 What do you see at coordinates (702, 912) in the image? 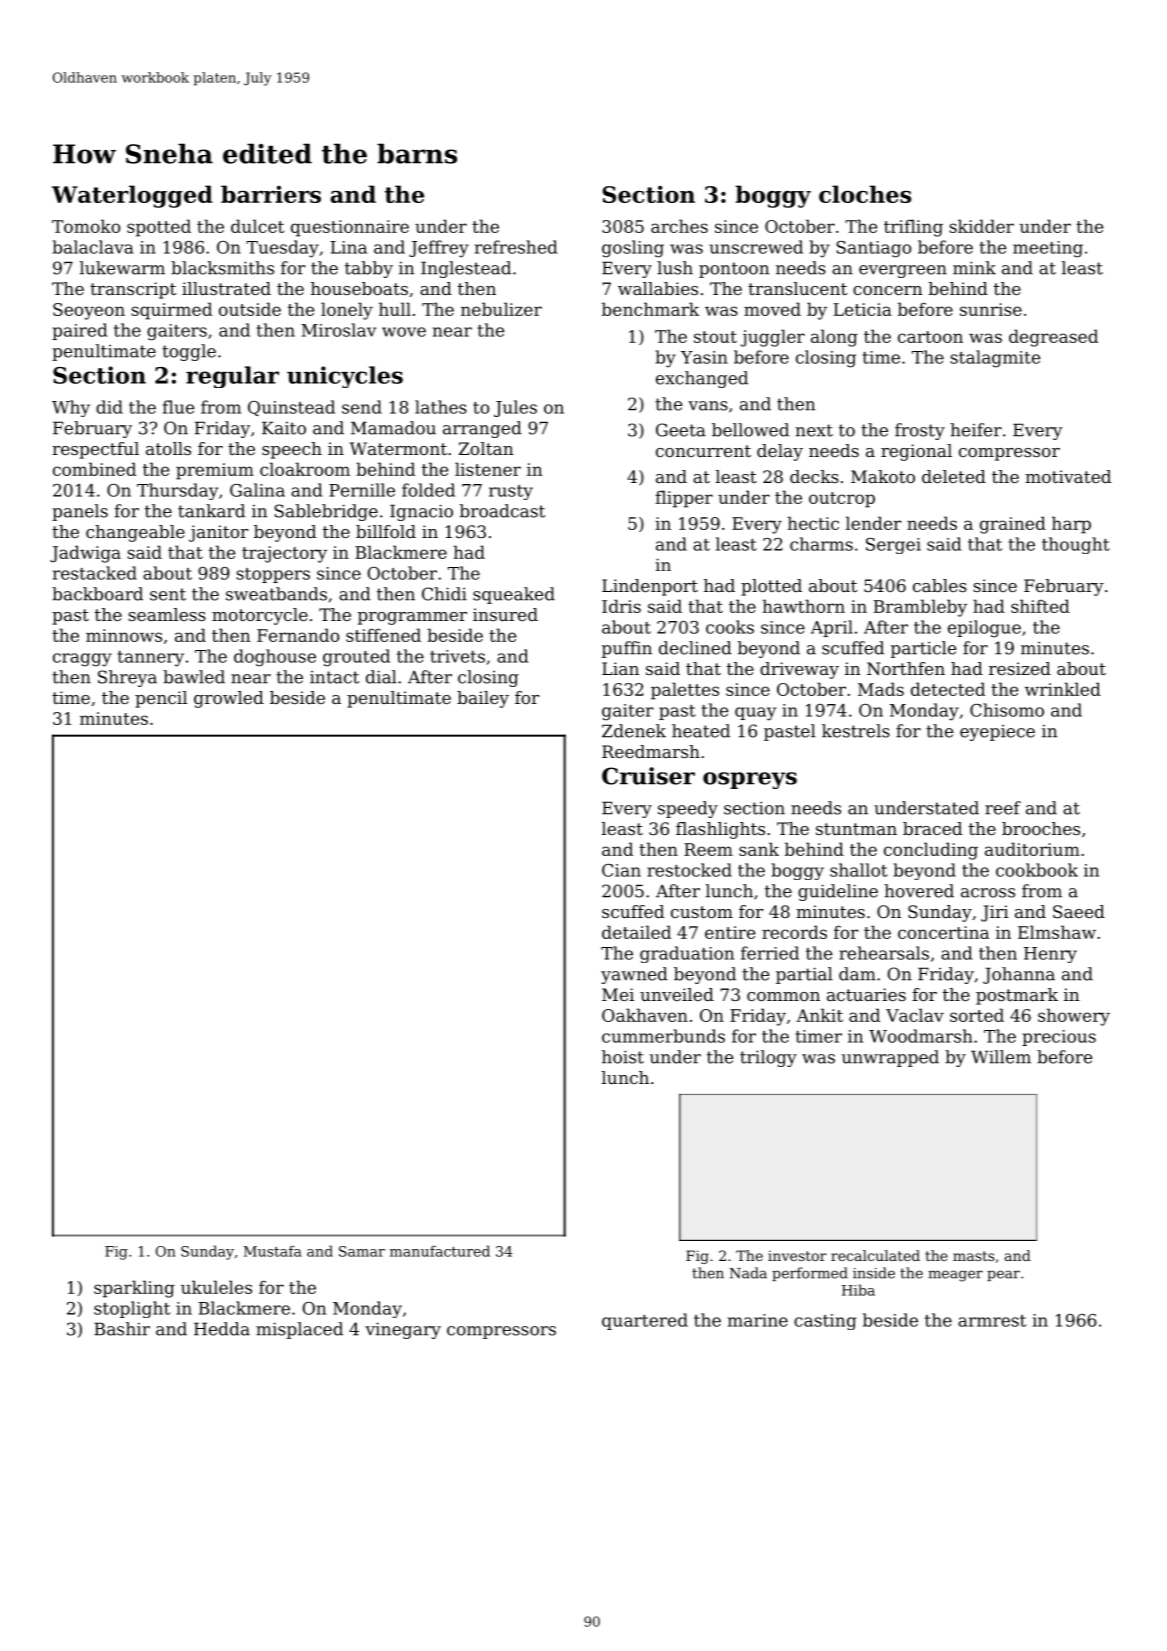
I see `custom` at bounding box center [702, 912].
